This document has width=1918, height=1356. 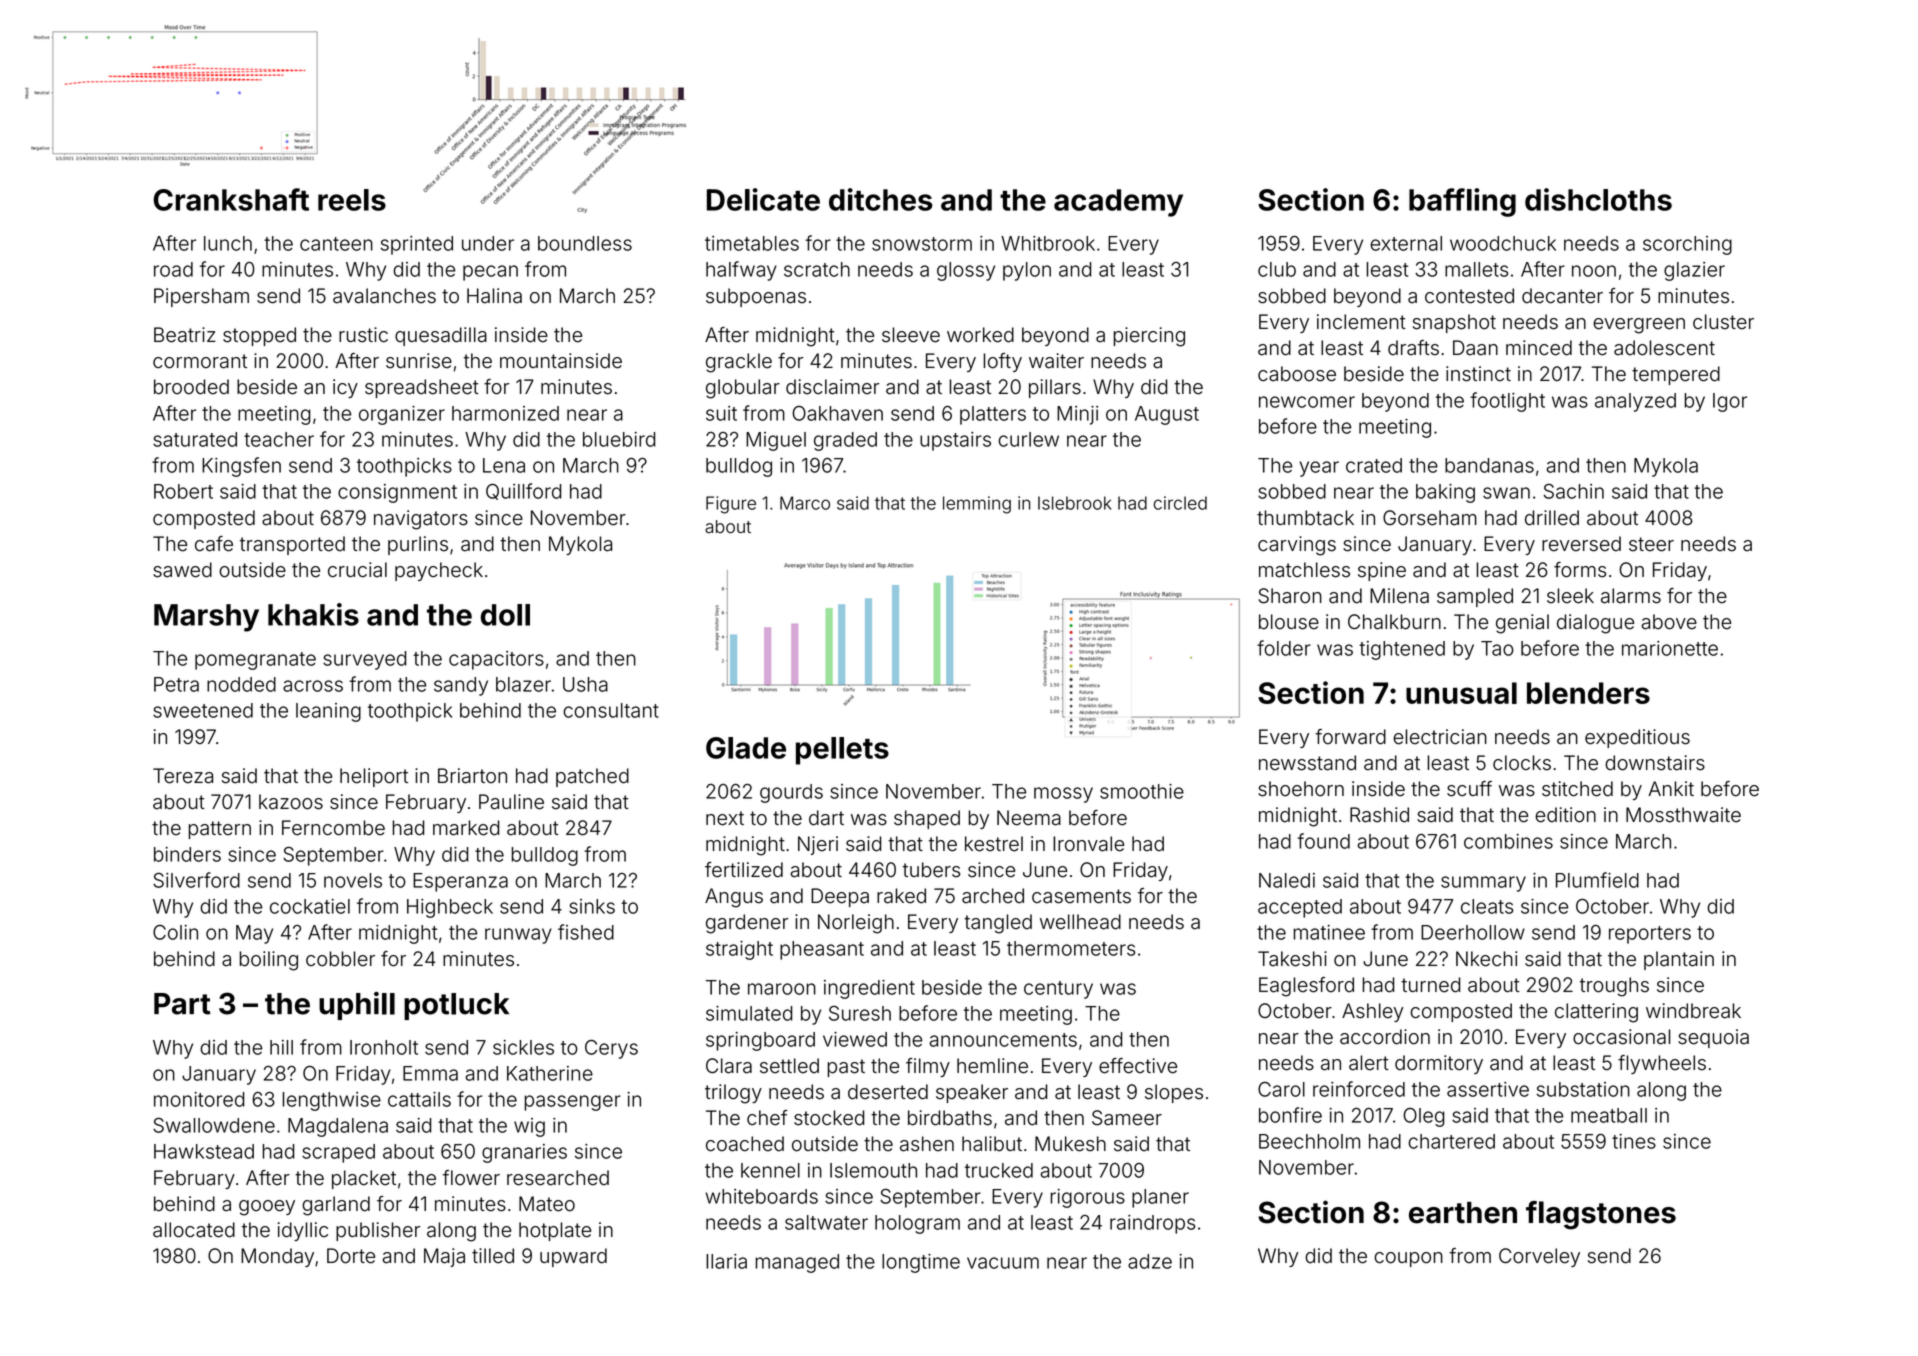 What do you see at coordinates (194, 1230) in the document?
I see `allocated` at bounding box center [194, 1230].
